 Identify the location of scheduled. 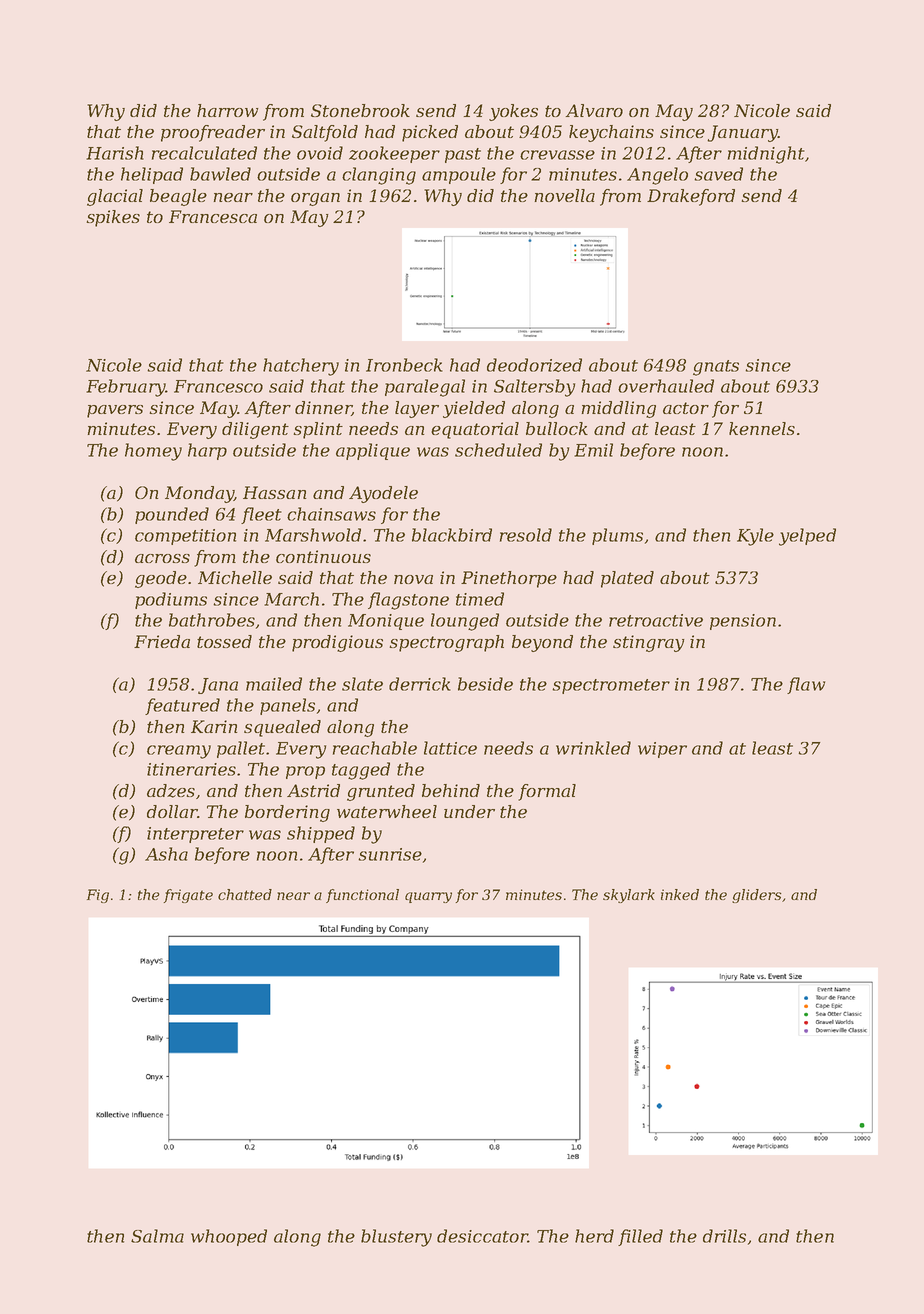
(498, 450).
